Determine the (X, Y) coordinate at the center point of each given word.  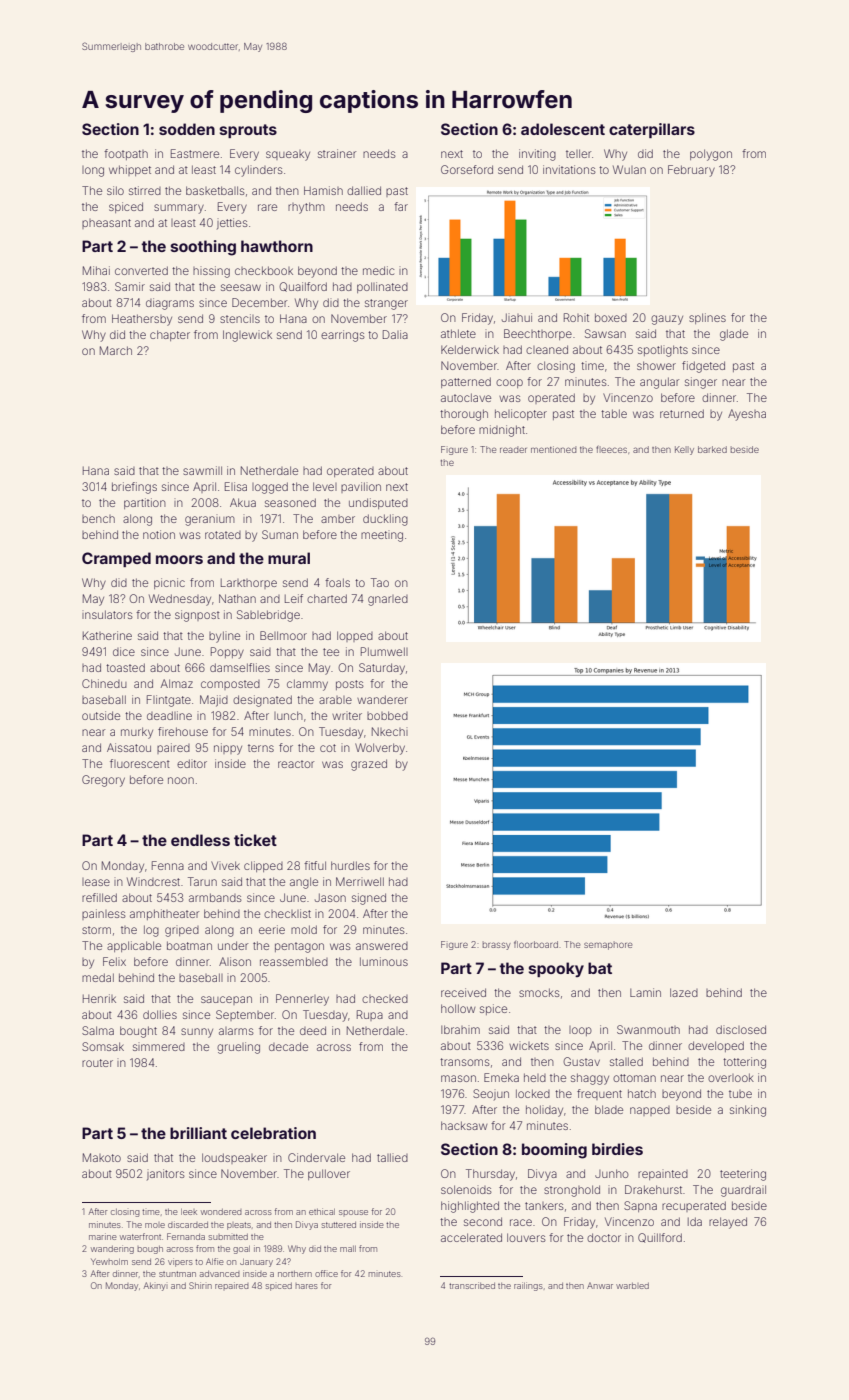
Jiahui (517, 317)
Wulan (629, 169)
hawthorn (277, 246)
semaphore (608, 945)
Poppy (227, 653)
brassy (497, 945)
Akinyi (155, 1286)
